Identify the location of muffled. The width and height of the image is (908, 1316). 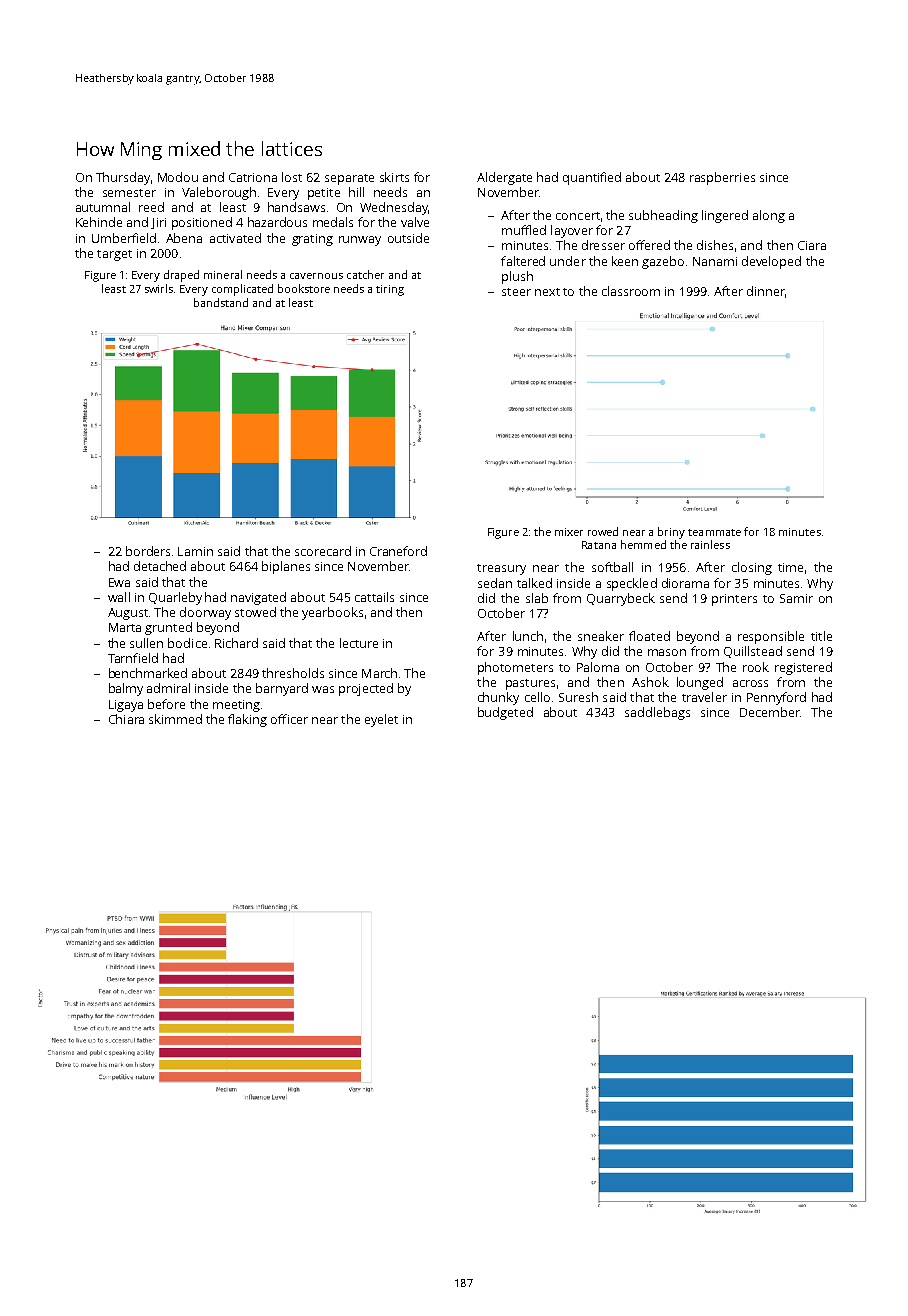
(524, 230).
